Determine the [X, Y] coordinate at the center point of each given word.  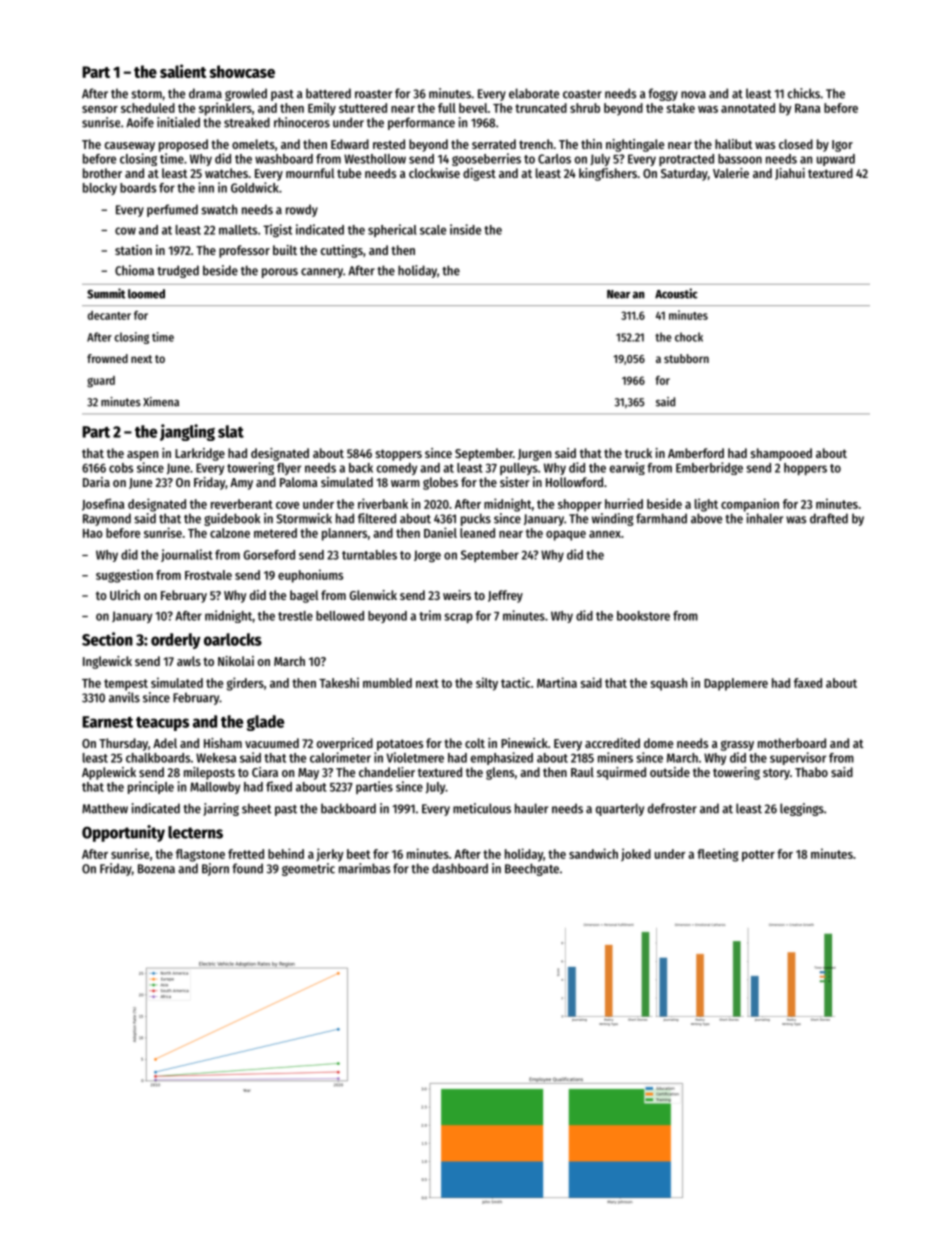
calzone [230, 533]
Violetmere [415, 757]
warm [405, 483]
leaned [477, 533]
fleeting [718, 855]
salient [183, 71]
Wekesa [216, 758]
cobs [121, 468]
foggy [663, 94]
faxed [808, 683]
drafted [829, 518]
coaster [582, 94]
